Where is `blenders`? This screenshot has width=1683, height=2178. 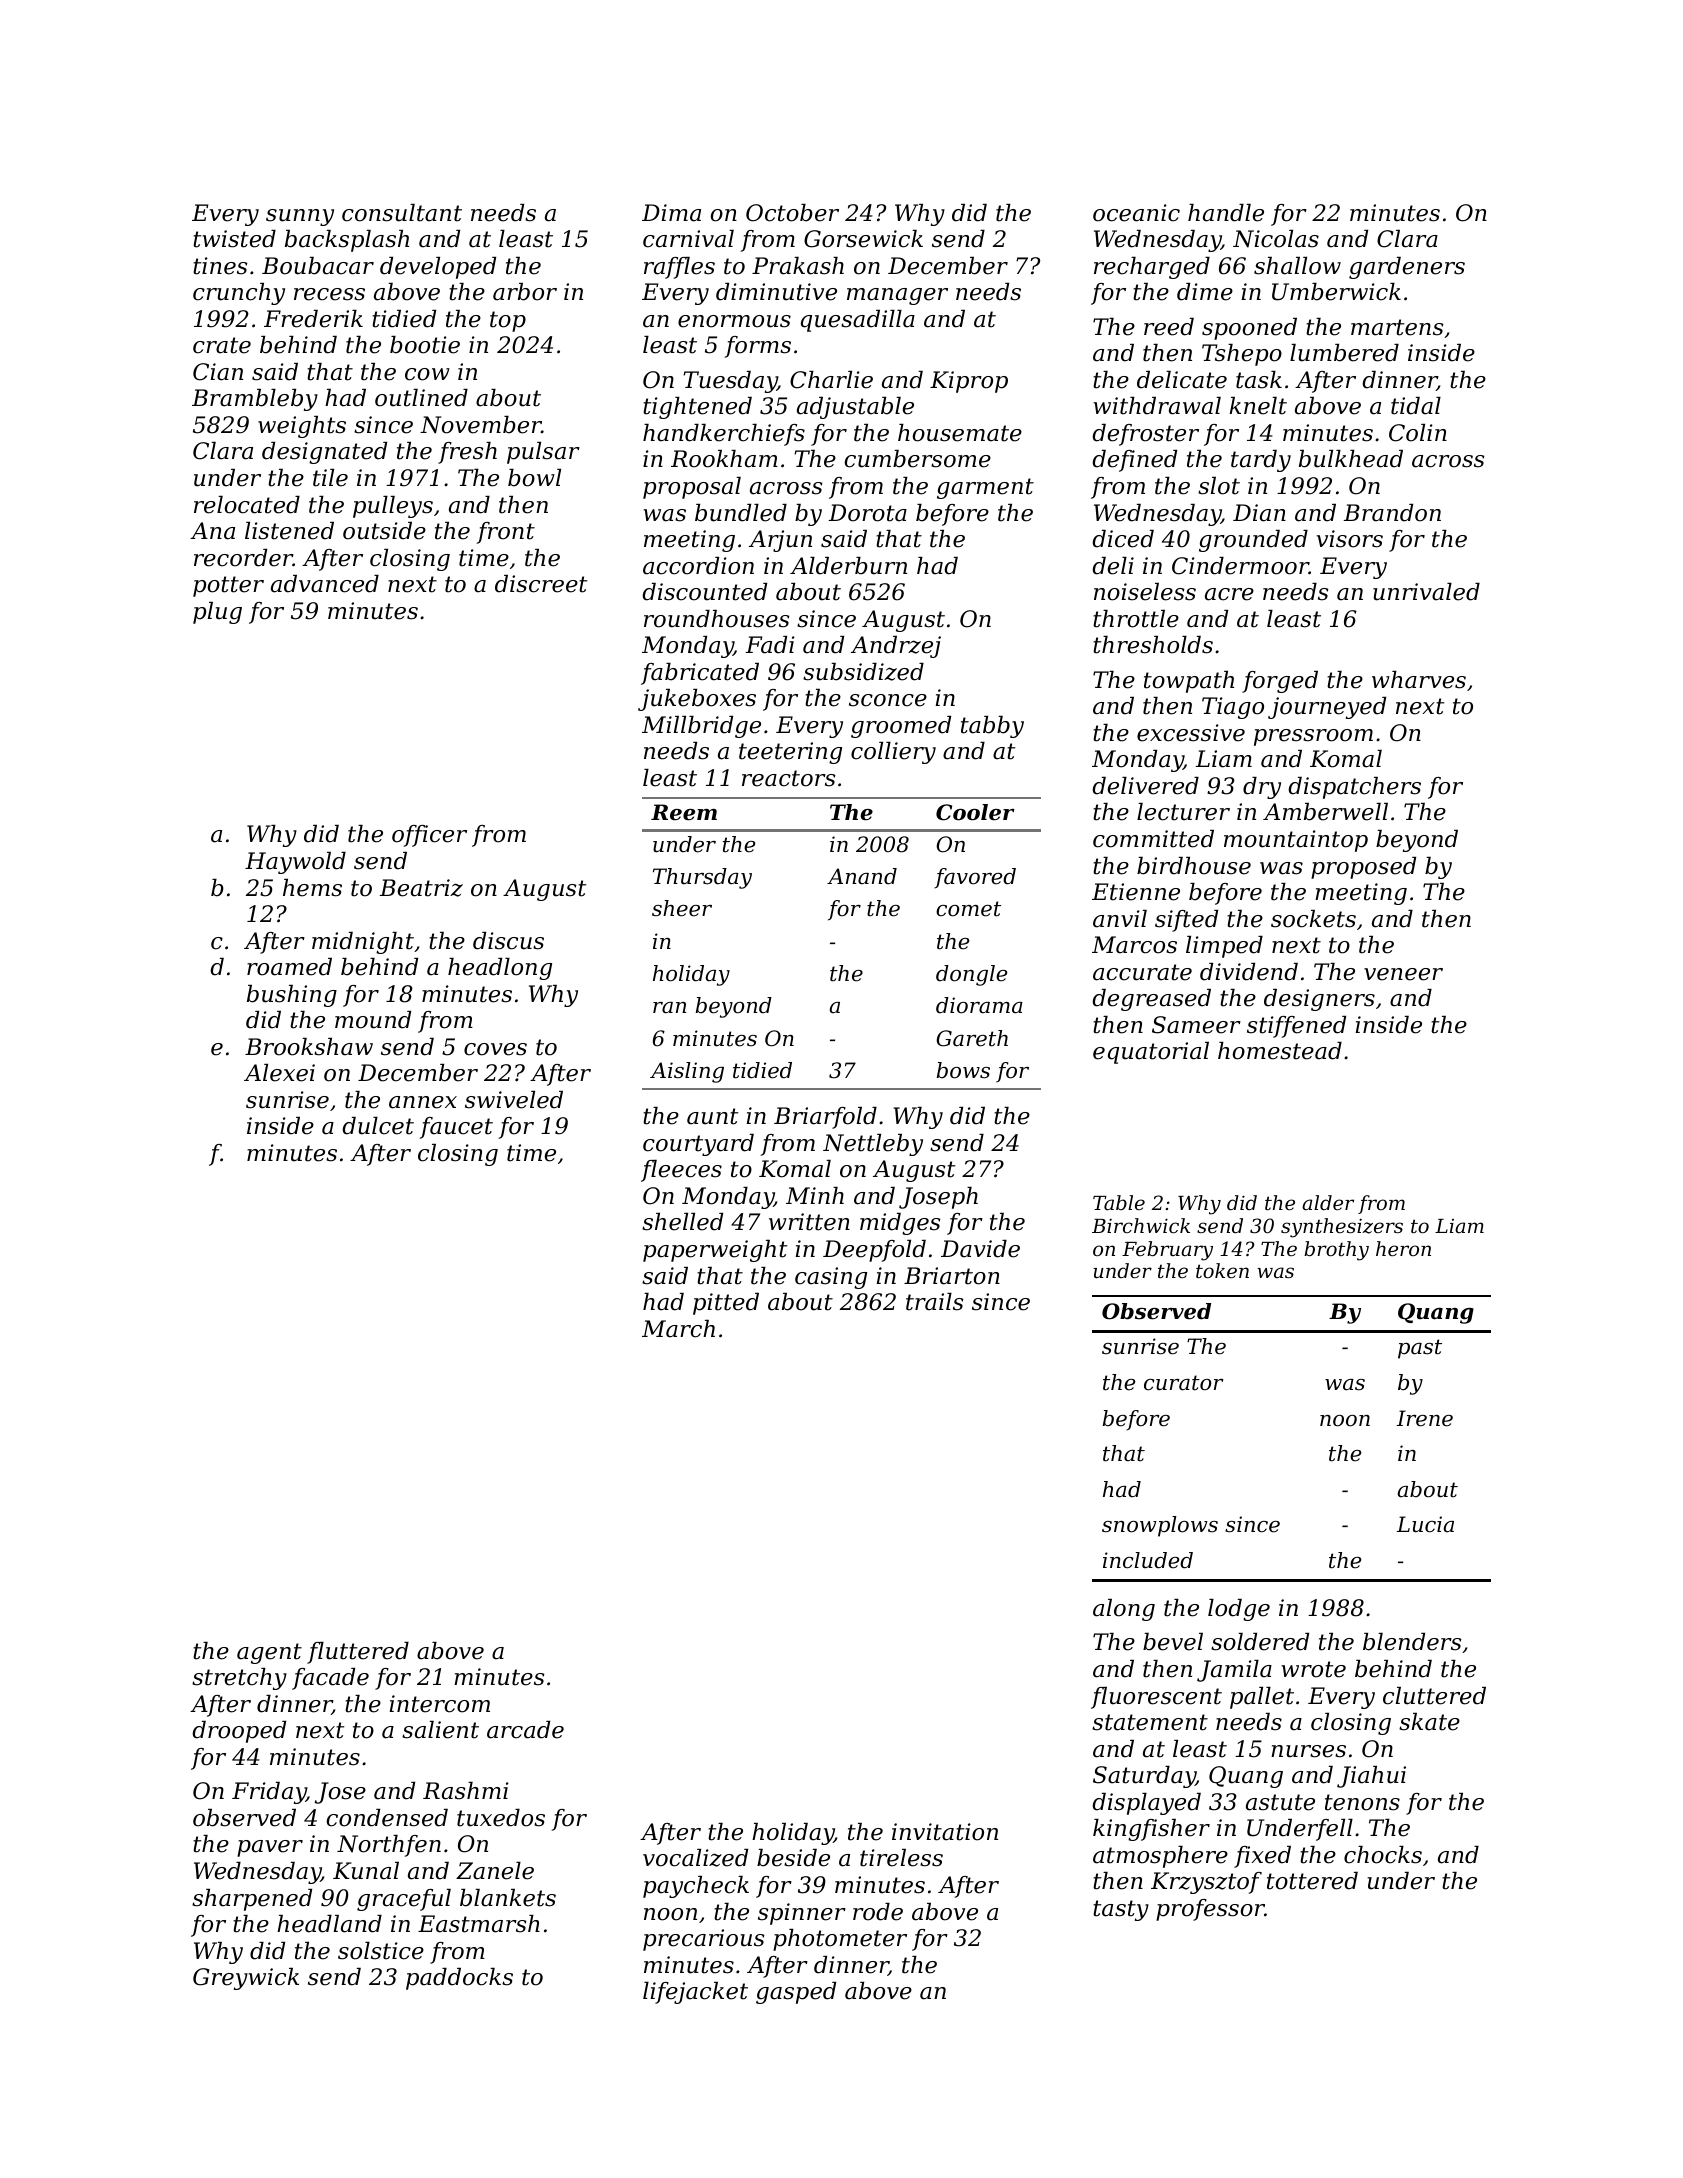 blenders is located at coordinates (1412, 1642).
